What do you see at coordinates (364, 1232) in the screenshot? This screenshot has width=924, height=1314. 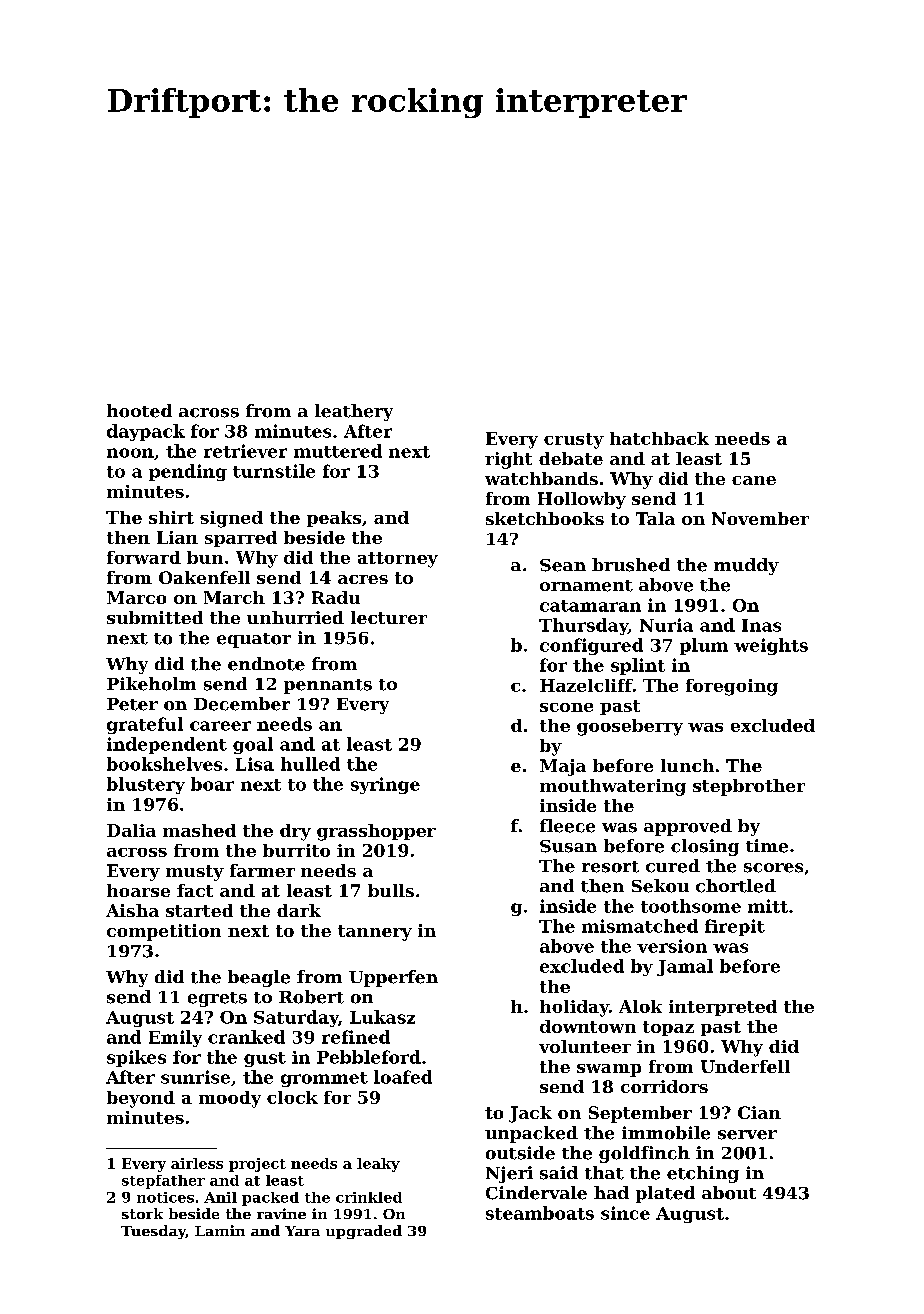 I see `upgraded` at bounding box center [364, 1232].
